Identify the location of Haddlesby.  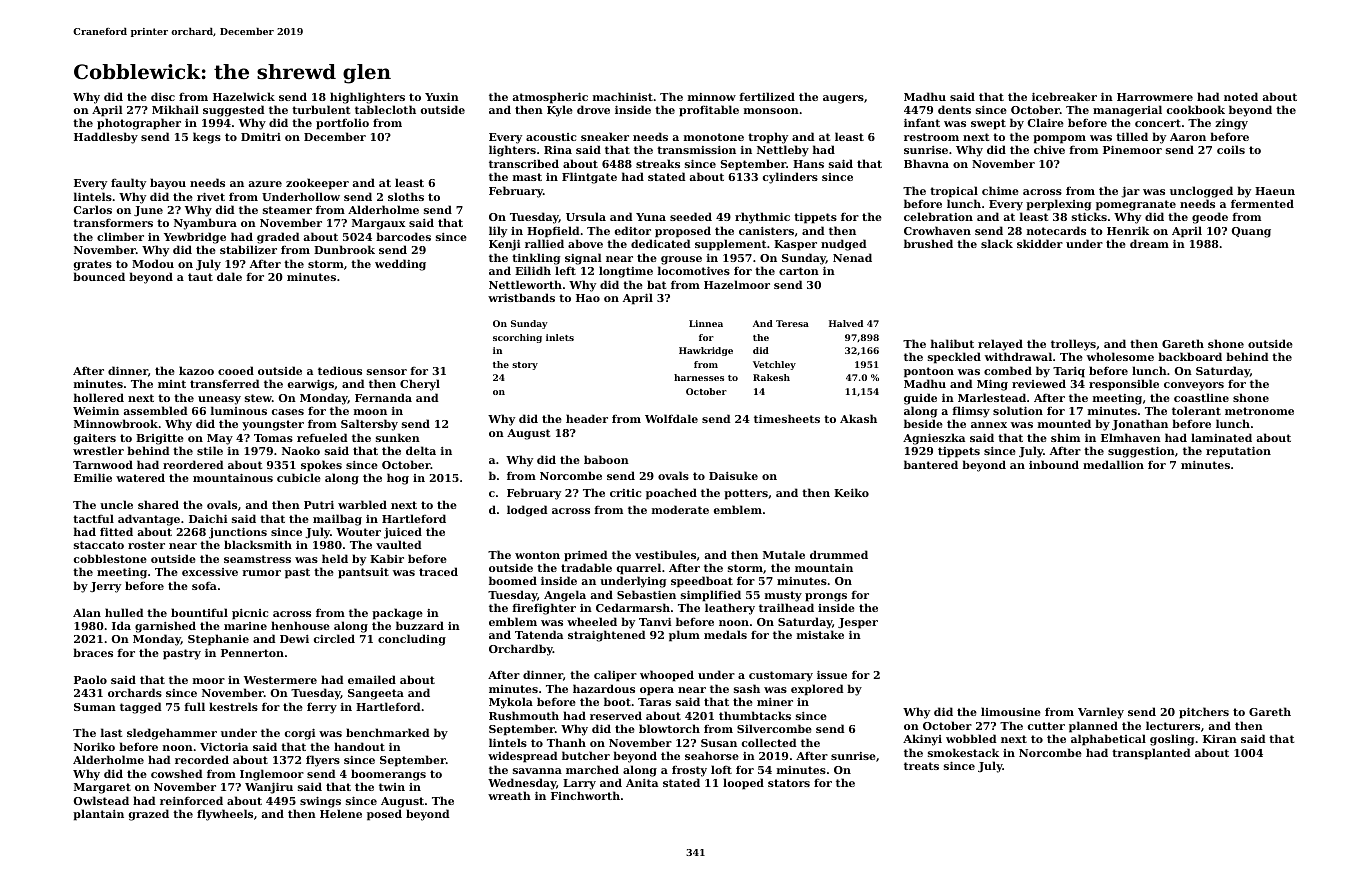
(106, 138).
